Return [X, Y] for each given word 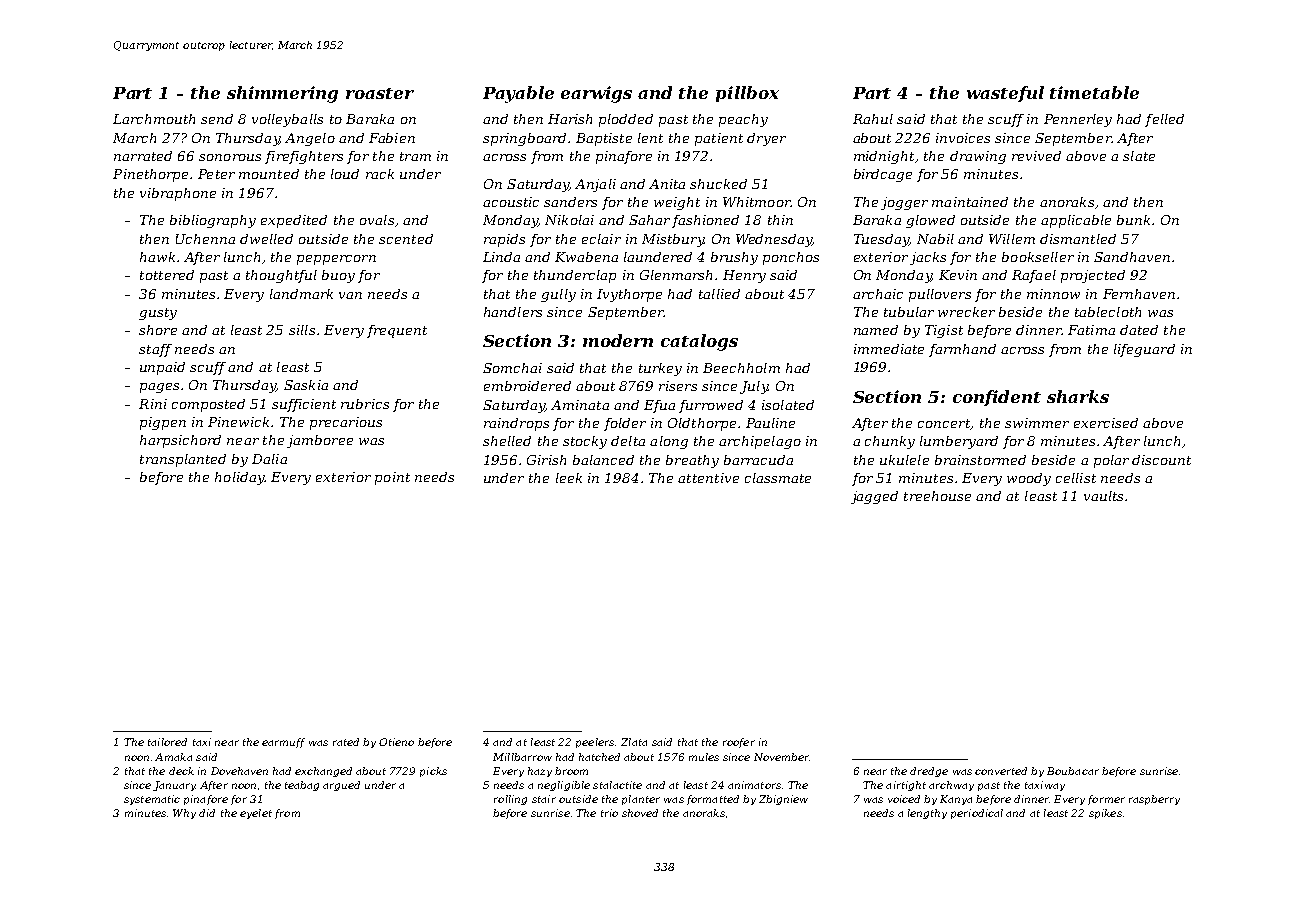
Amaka [173, 757]
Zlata [634, 742]
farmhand [962, 350]
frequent [397, 331]
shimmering [282, 94]
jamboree [320, 441]
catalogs [699, 342]
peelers [595, 743]
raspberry [1154, 800]
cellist [1076, 478]
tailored [167, 742]
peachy [743, 120]
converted [1001, 771]
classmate [778, 478]
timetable [1094, 92]
